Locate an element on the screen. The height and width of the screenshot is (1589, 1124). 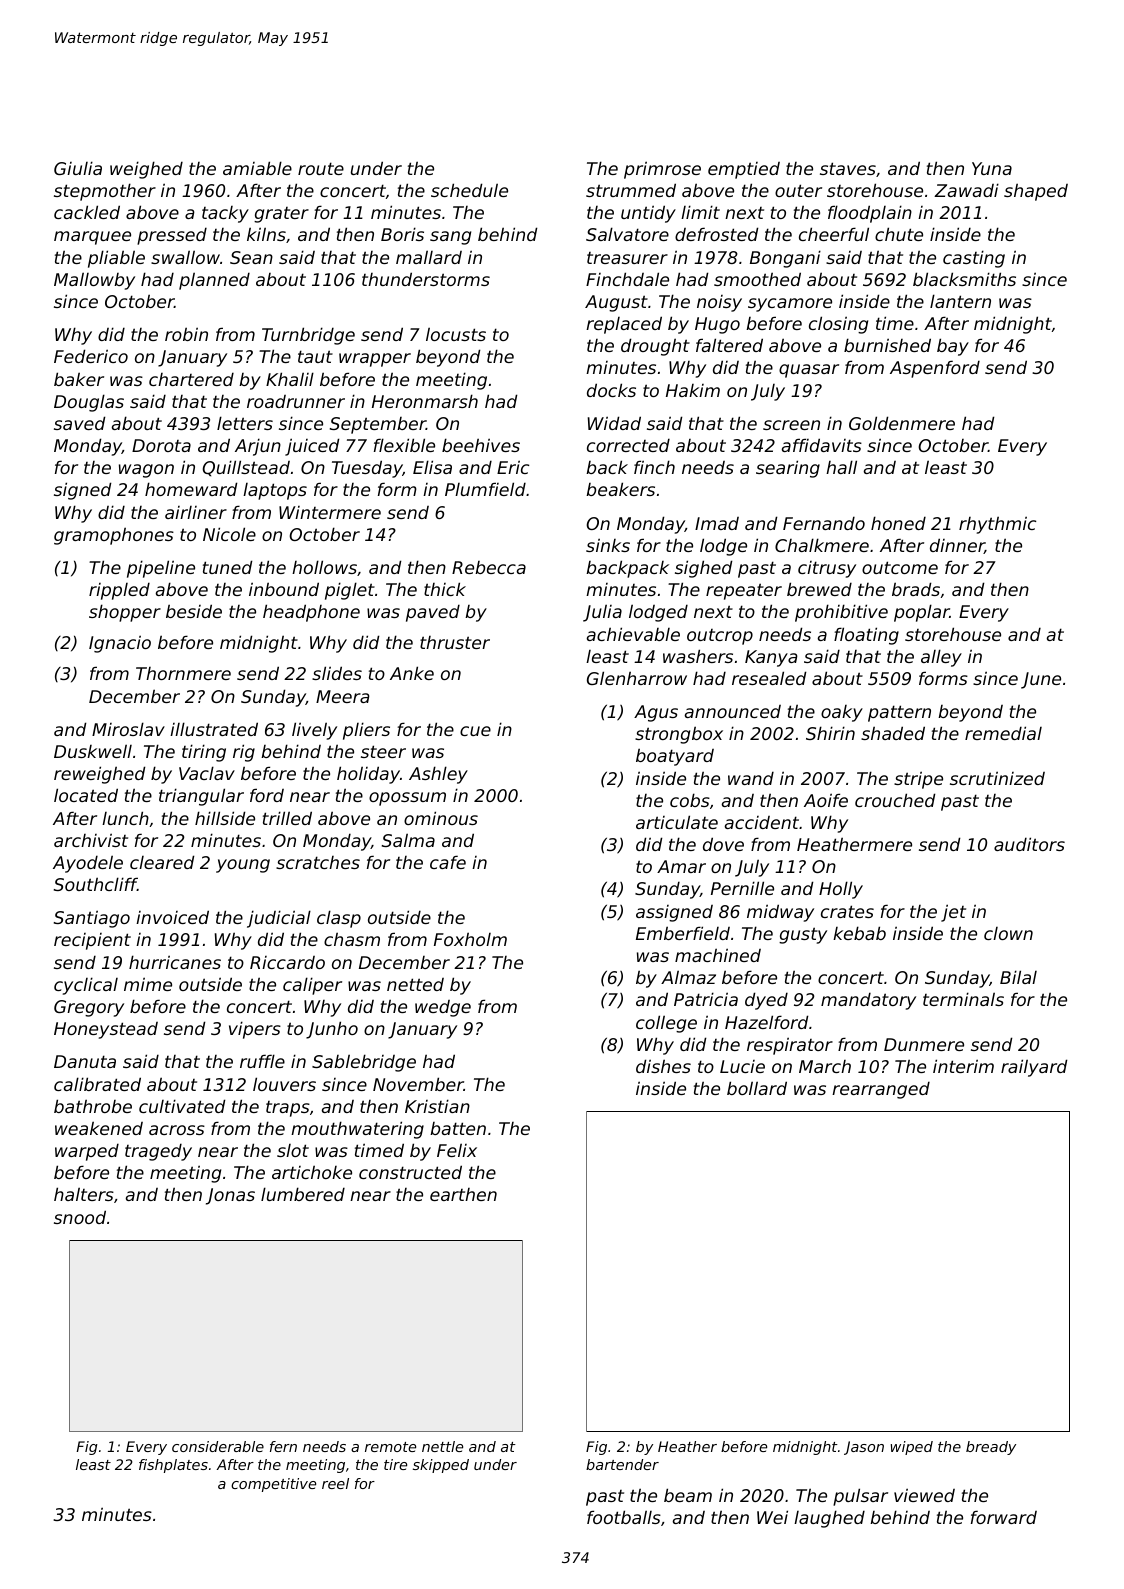
bready is located at coordinates (991, 1448).
